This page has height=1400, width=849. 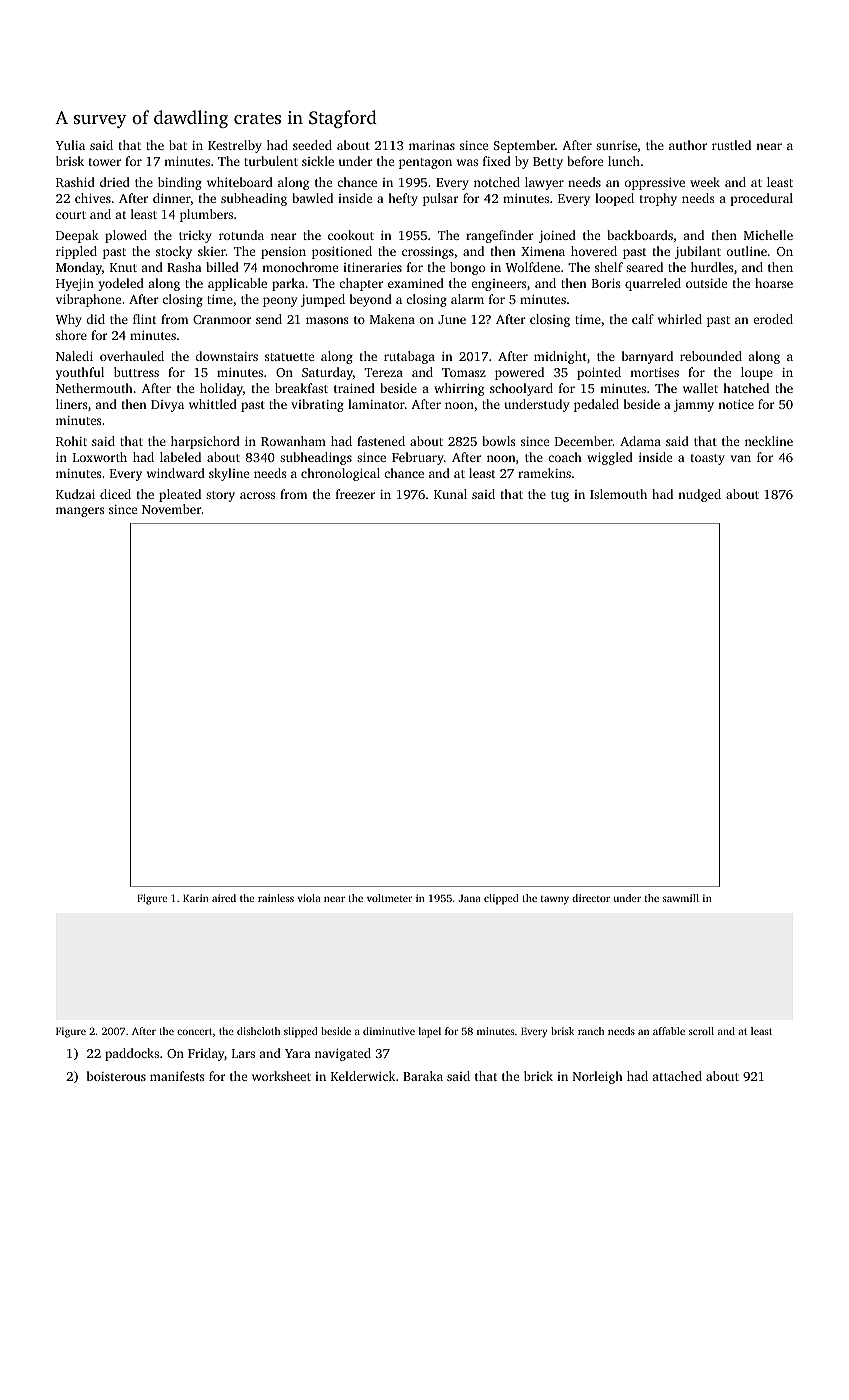 I want to click on freezer, so click(x=355, y=494).
